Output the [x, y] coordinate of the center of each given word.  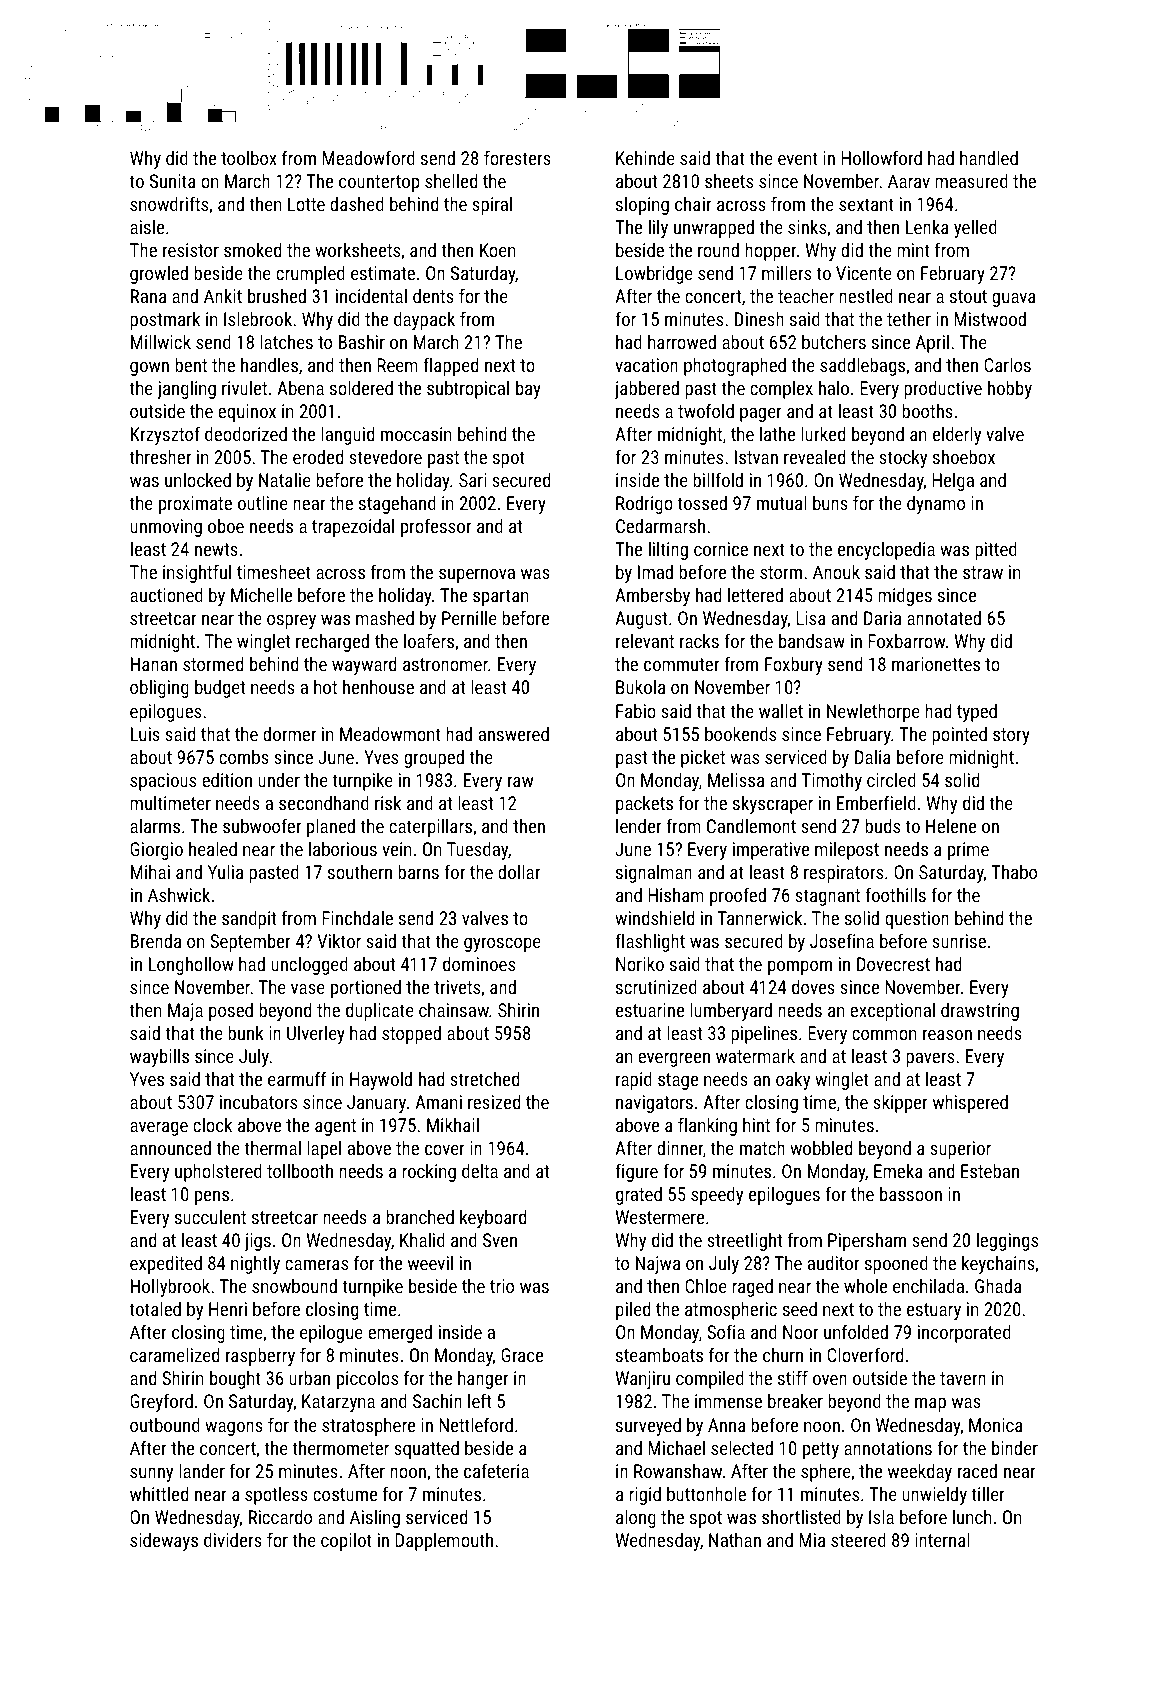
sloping [642, 205]
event [798, 158]
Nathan [735, 1539]
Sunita [173, 181]
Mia [812, 1540]
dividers [233, 1539]
